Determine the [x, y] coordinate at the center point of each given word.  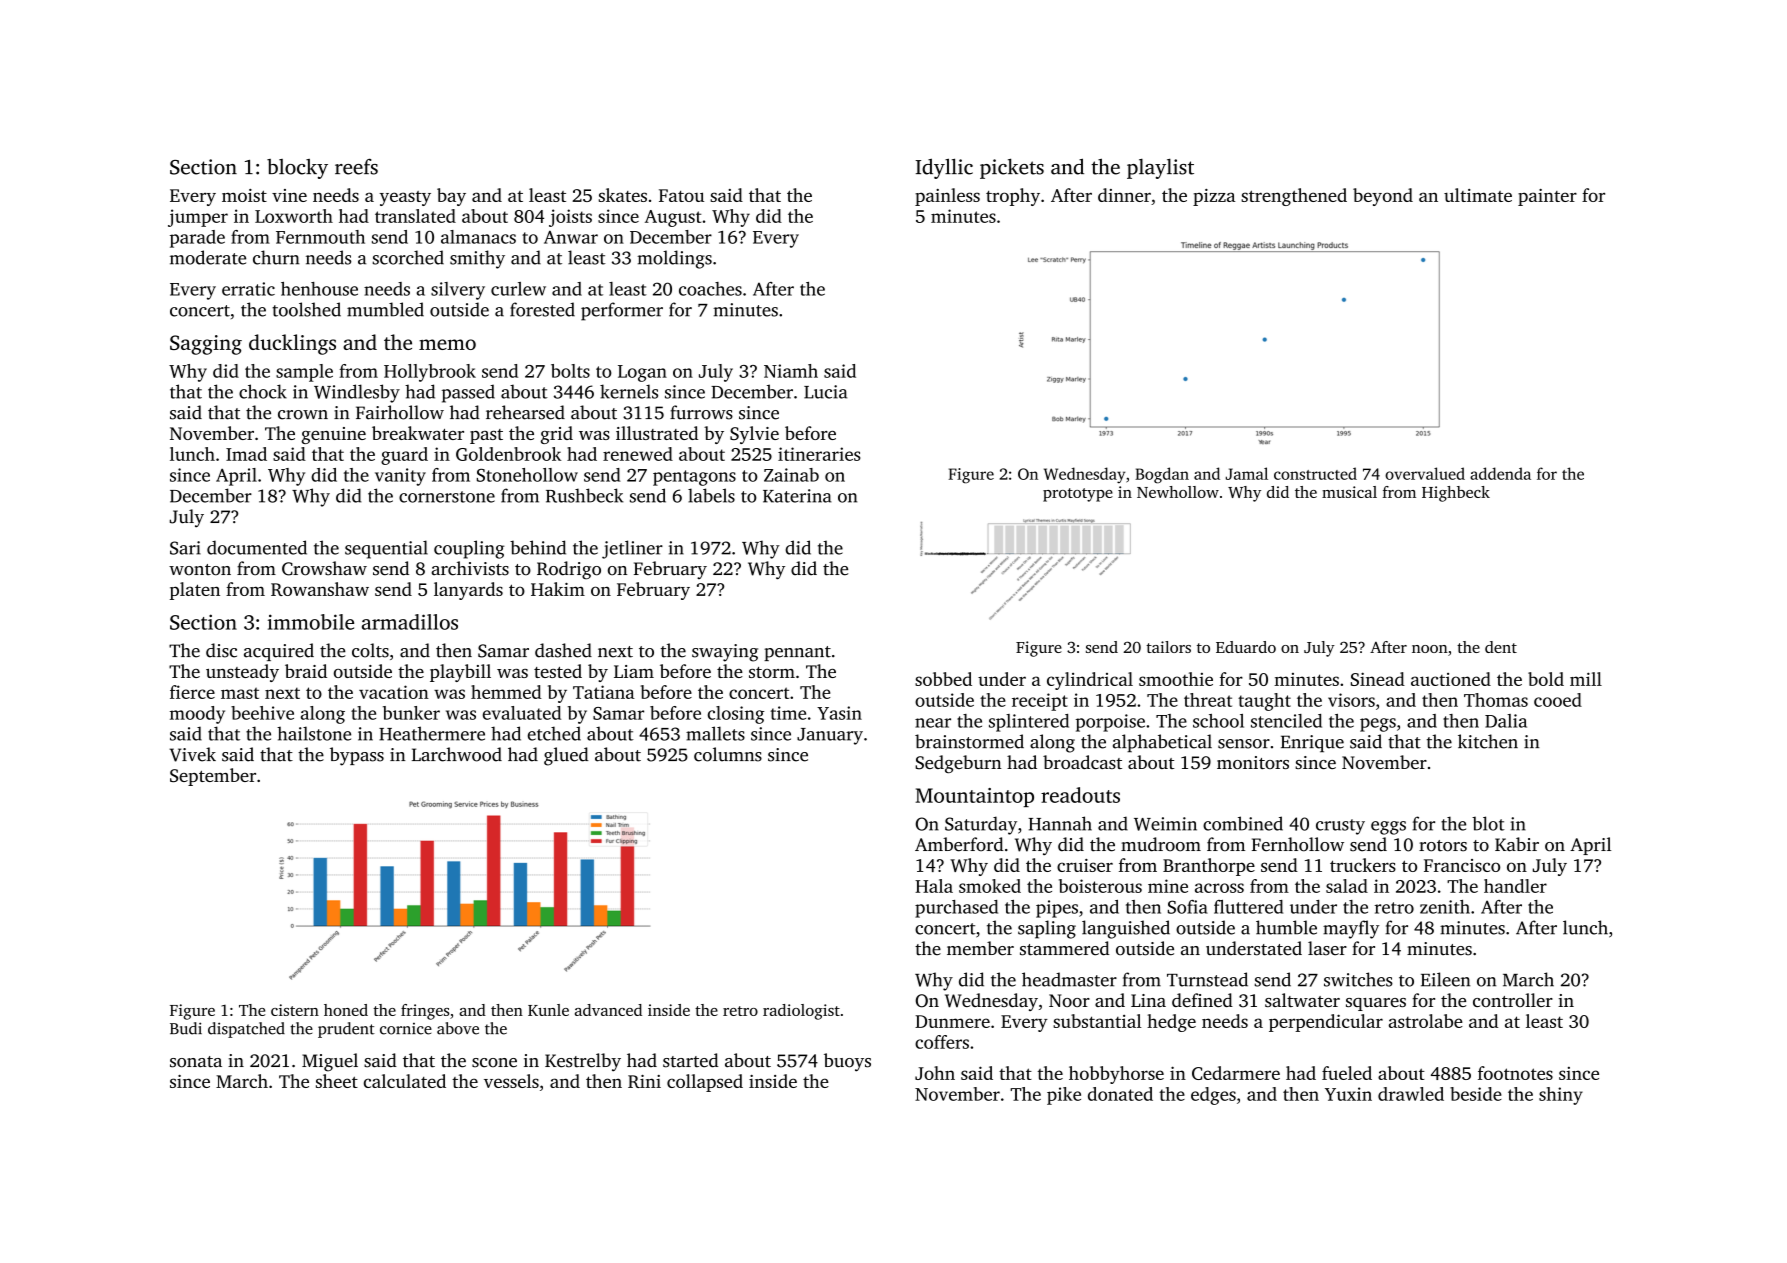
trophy [1013, 197]
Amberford [959, 844]
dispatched [246, 1030]
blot [1488, 823]
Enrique [1312, 743]
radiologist [801, 1012]
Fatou [681, 195]
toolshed [306, 309]
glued [566, 756]
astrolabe [1426, 1021]
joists [570, 218]
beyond [1383, 197]
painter [1547, 197]
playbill [460, 673]
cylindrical [1090, 681]
